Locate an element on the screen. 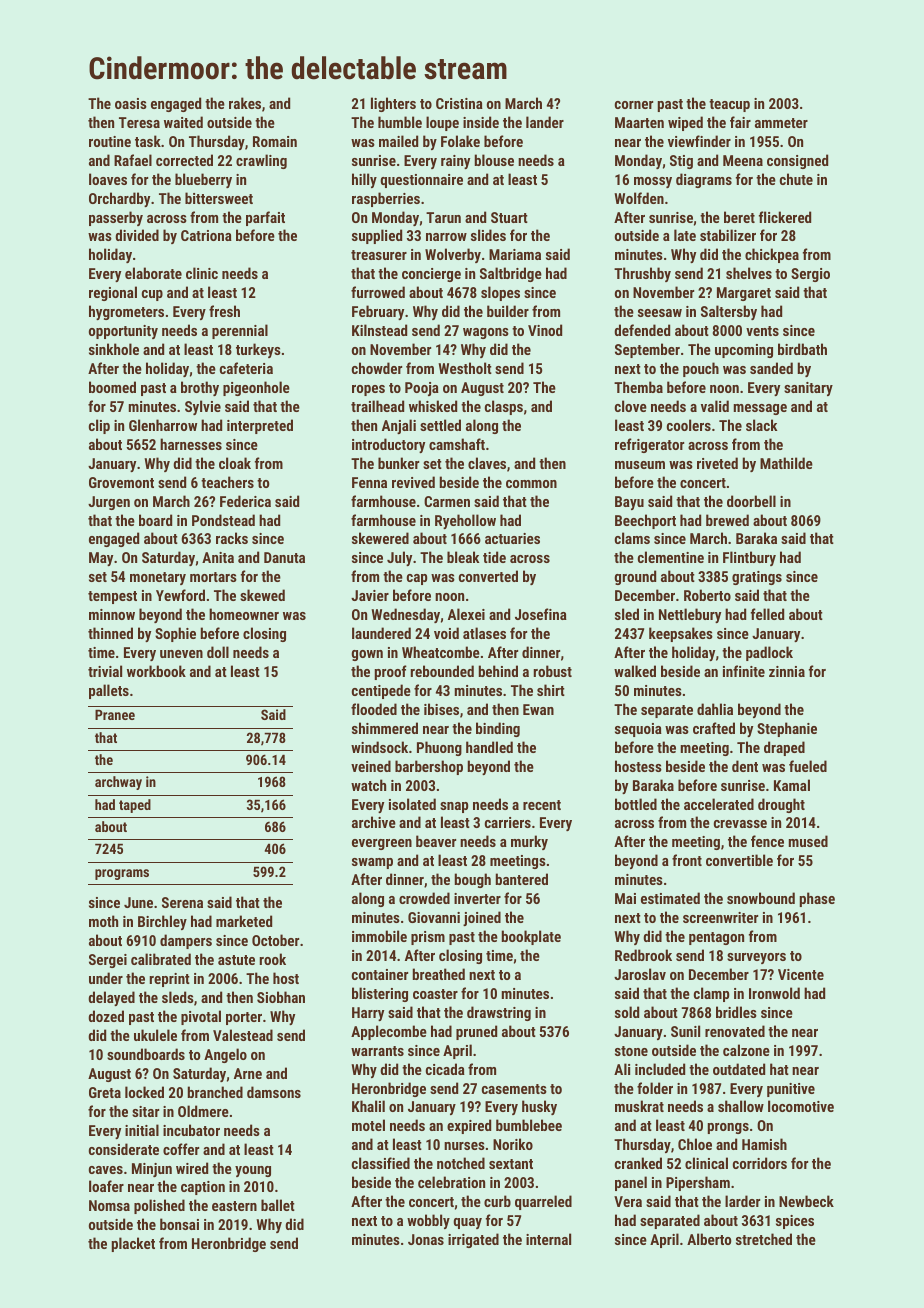 The width and height of the screenshot is (924, 1308). pruned is located at coordinates (476, 1032).
